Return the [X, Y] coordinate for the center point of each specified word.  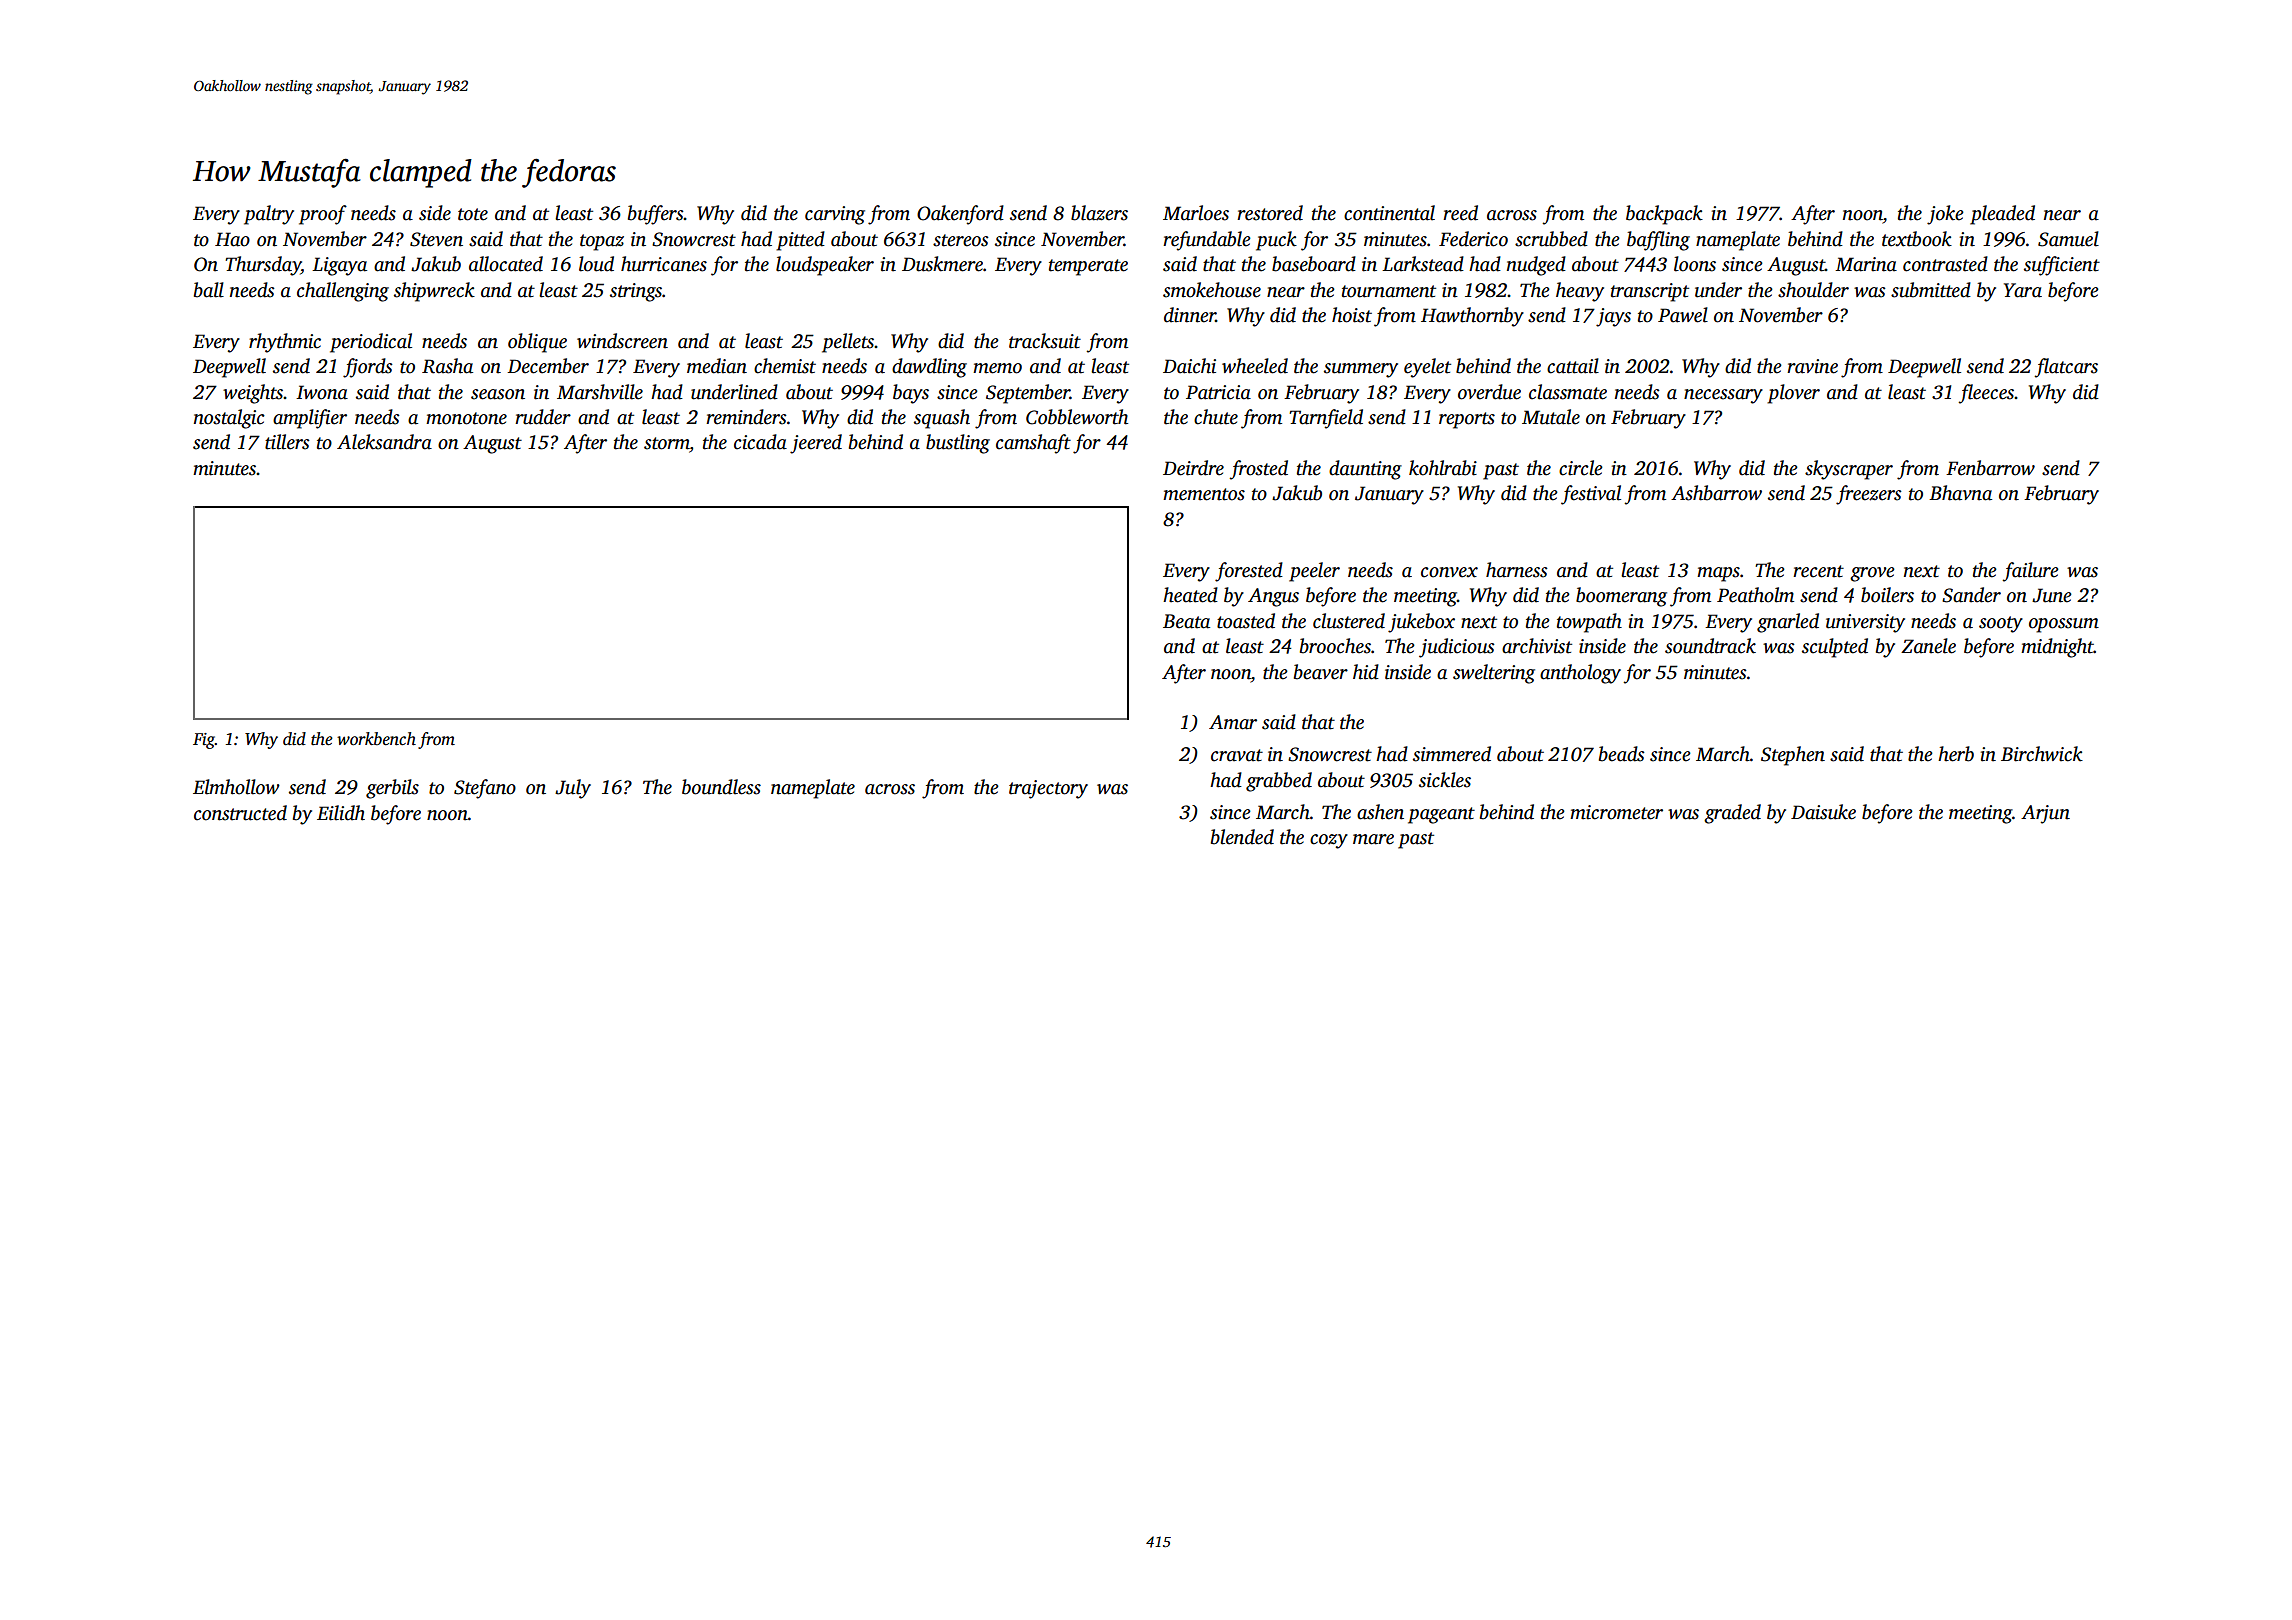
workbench [376, 739]
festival [1591, 495]
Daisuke [1823, 812]
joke [1945, 215]
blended [1242, 837]
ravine [1812, 366]
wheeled [1255, 366]
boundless [721, 787]
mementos [1204, 494]
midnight [2057, 648]
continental [1389, 213]
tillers [287, 442]
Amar [1233, 722]
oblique [537, 343]
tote [473, 214]
